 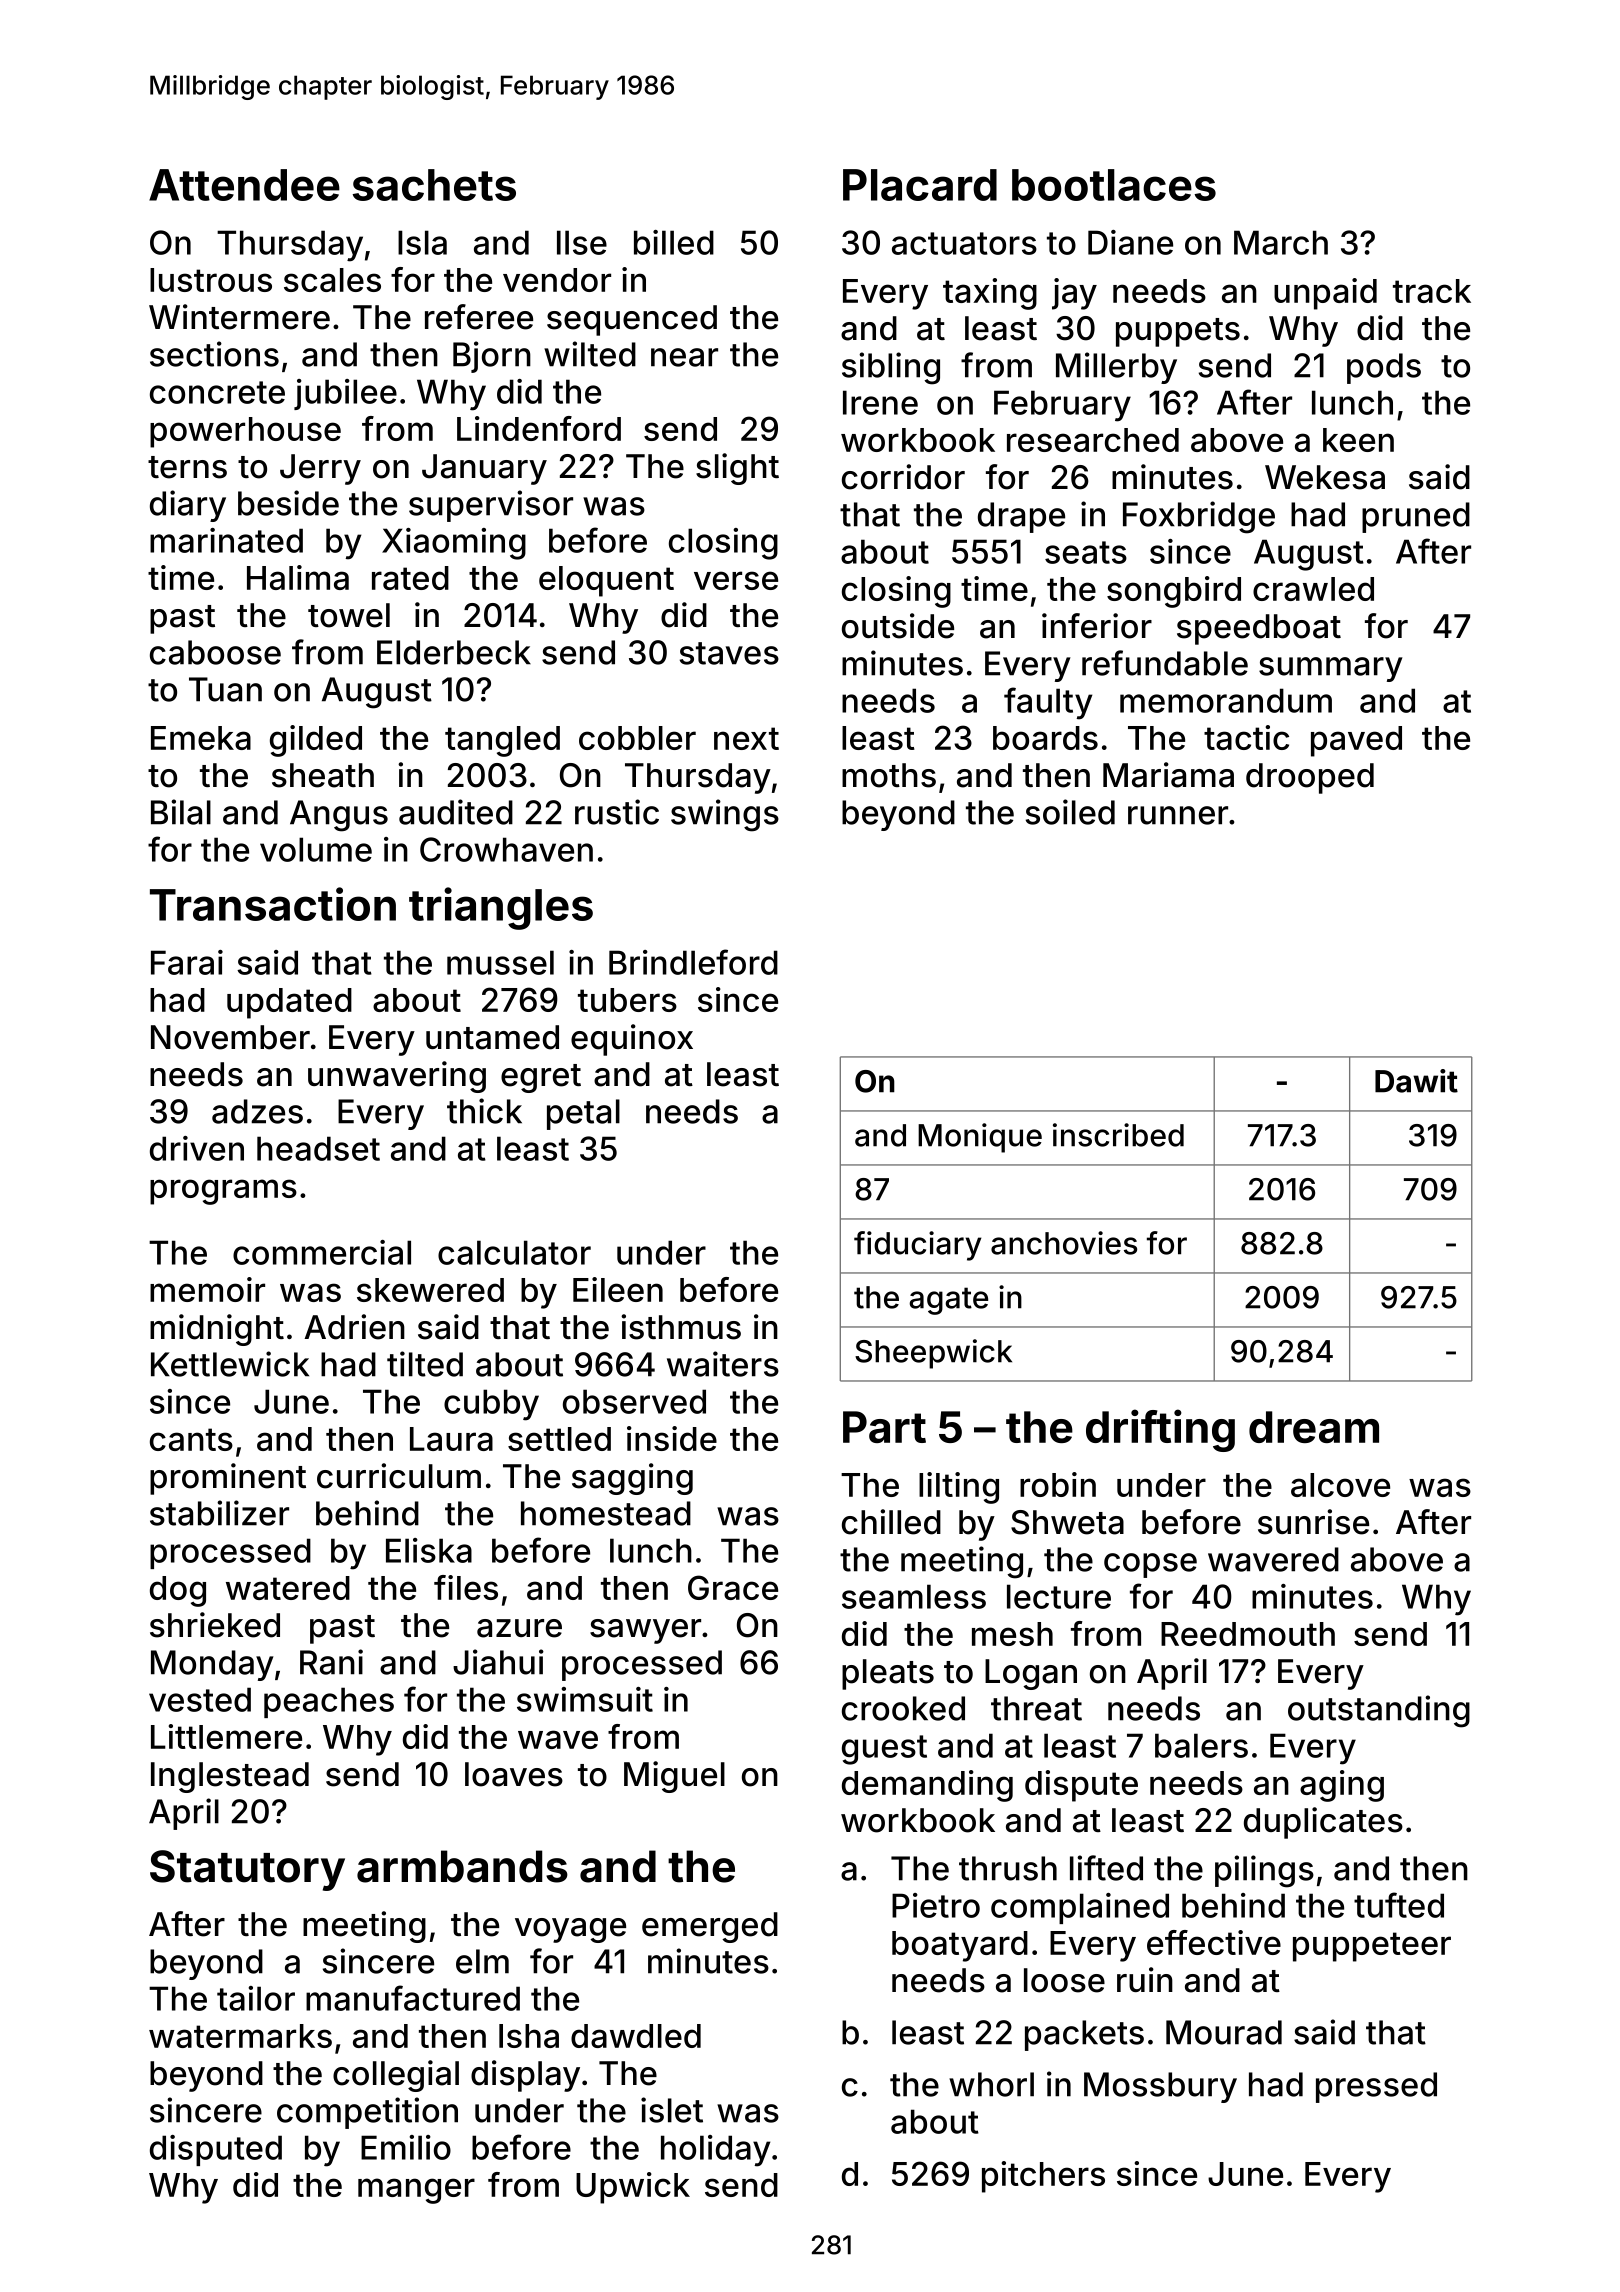 I want to click on Placard, so click(x=920, y=185).
